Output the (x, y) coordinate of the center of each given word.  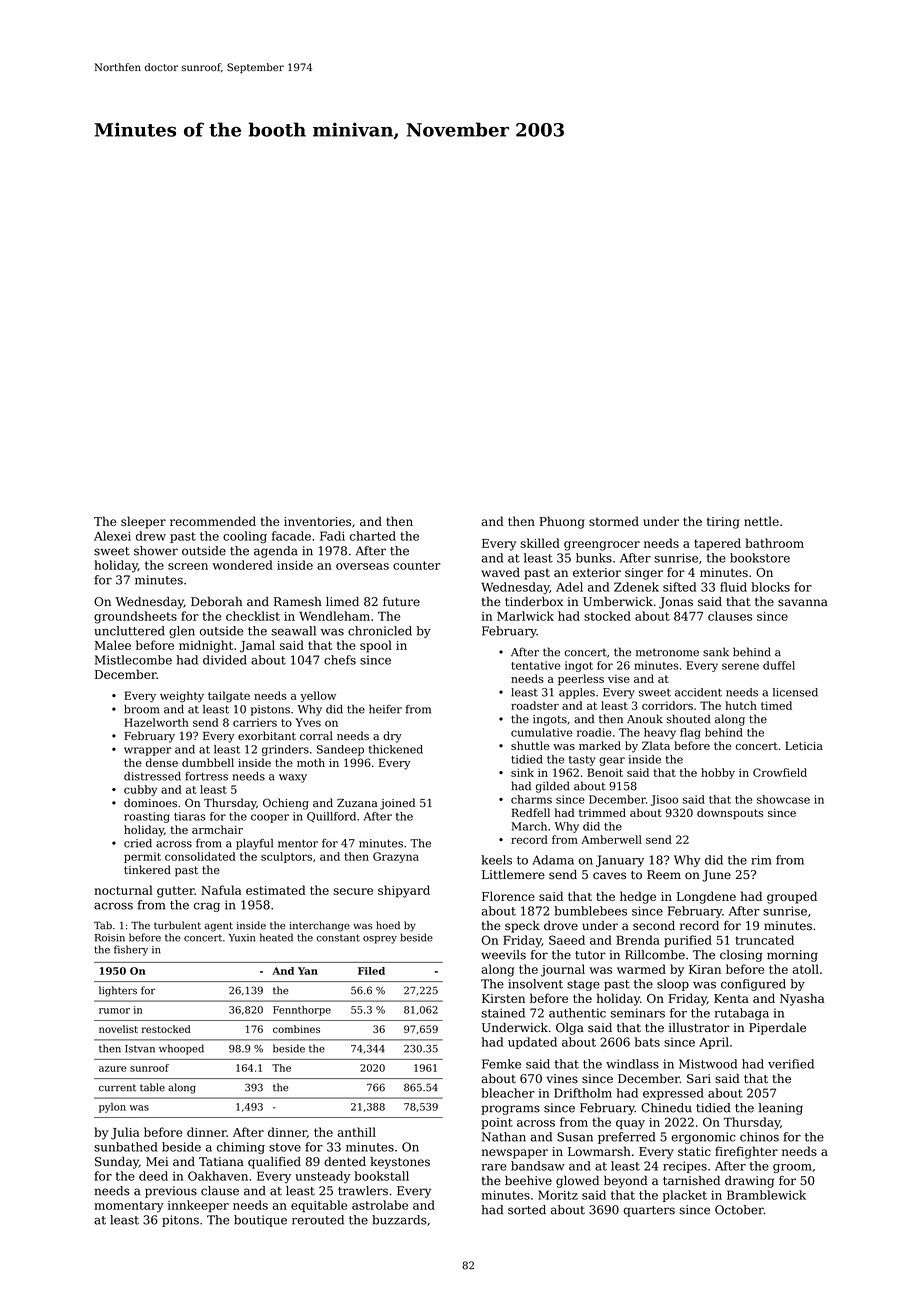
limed (342, 602)
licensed (795, 692)
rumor (114, 1011)
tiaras (189, 816)
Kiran (705, 969)
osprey (380, 940)
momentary (129, 1207)
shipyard (404, 891)
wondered (243, 565)
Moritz (558, 1195)
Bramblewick (766, 1195)
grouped (792, 897)
